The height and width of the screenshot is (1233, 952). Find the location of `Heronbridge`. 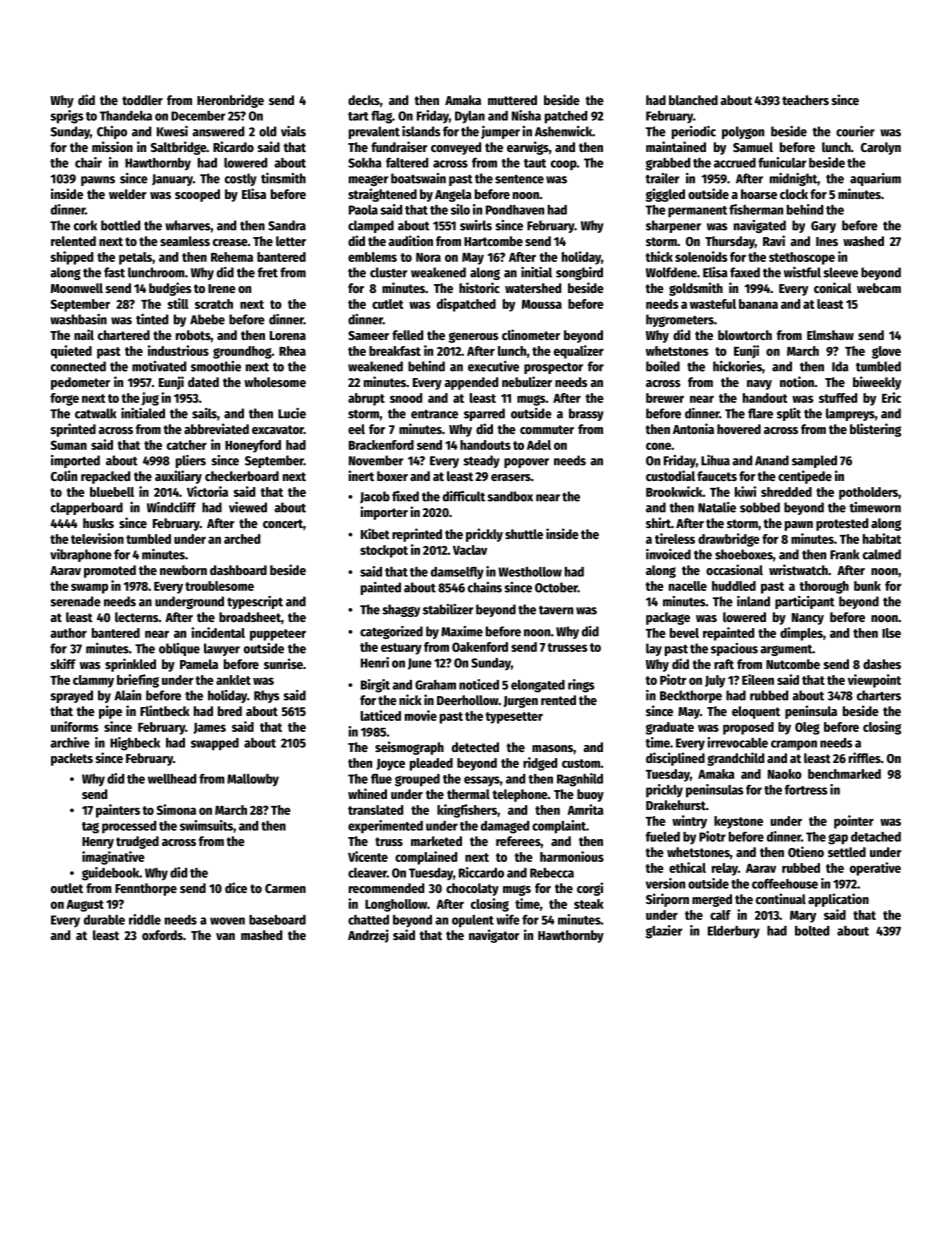

Heronbridge is located at coordinates (230, 101).
